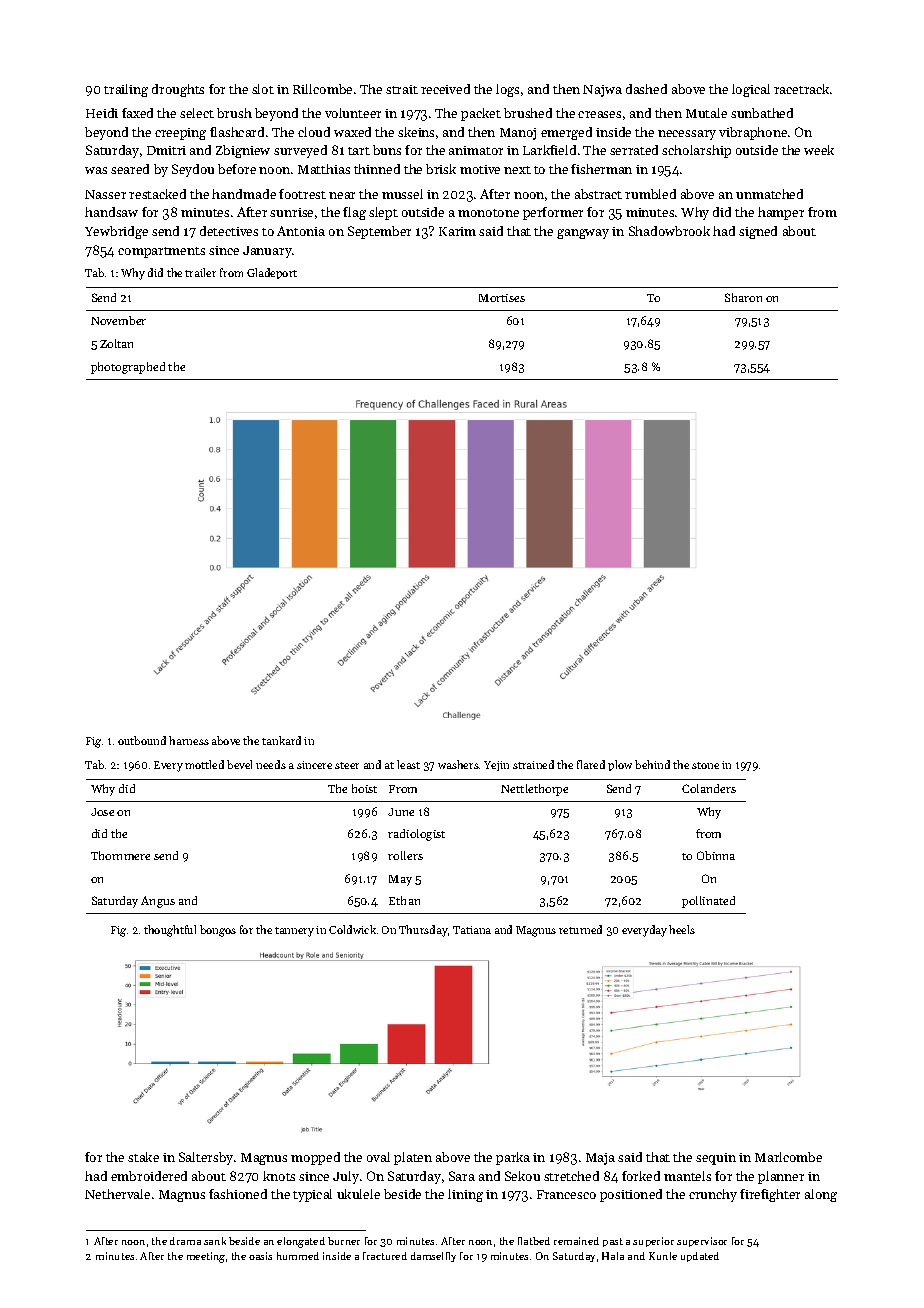 Image resolution: width=924 pixels, height=1308 pixels. What do you see at coordinates (408, 764) in the image?
I see `least` at bounding box center [408, 764].
